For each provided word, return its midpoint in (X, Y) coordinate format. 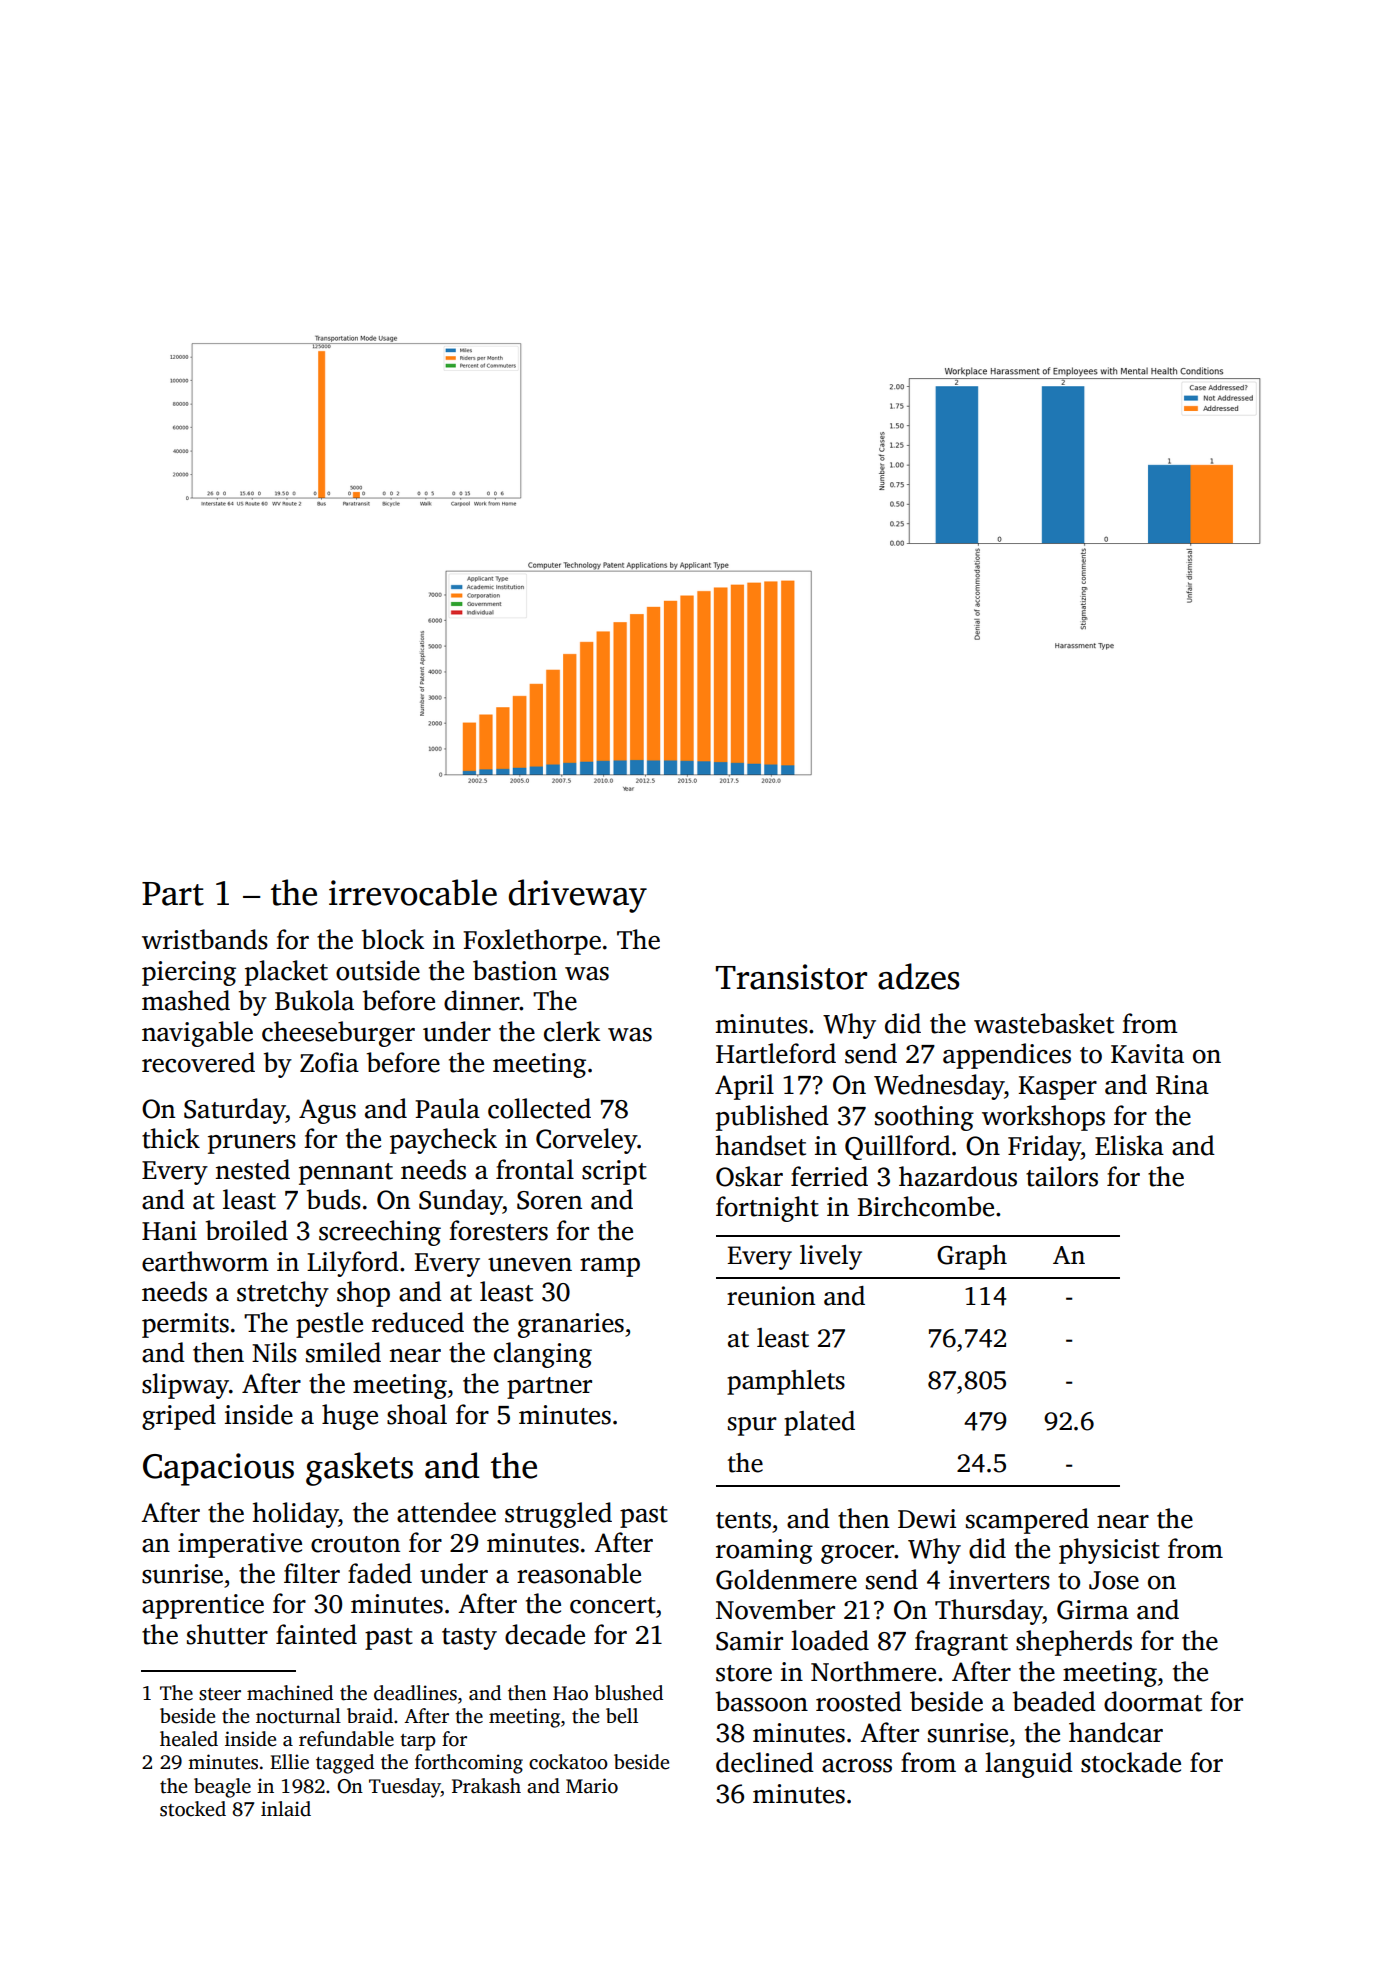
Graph (972, 1257)
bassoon (762, 1701)
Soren (549, 1200)
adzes (918, 976)
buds (334, 1199)
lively (831, 1257)
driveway (578, 896)
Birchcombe (926, 1206)
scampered (1027, 1521)
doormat (1153, 1701)
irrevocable (413, 892)
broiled (247, 1230)
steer (220, 1694)
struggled (558, 1515)
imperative (240, 1545)
